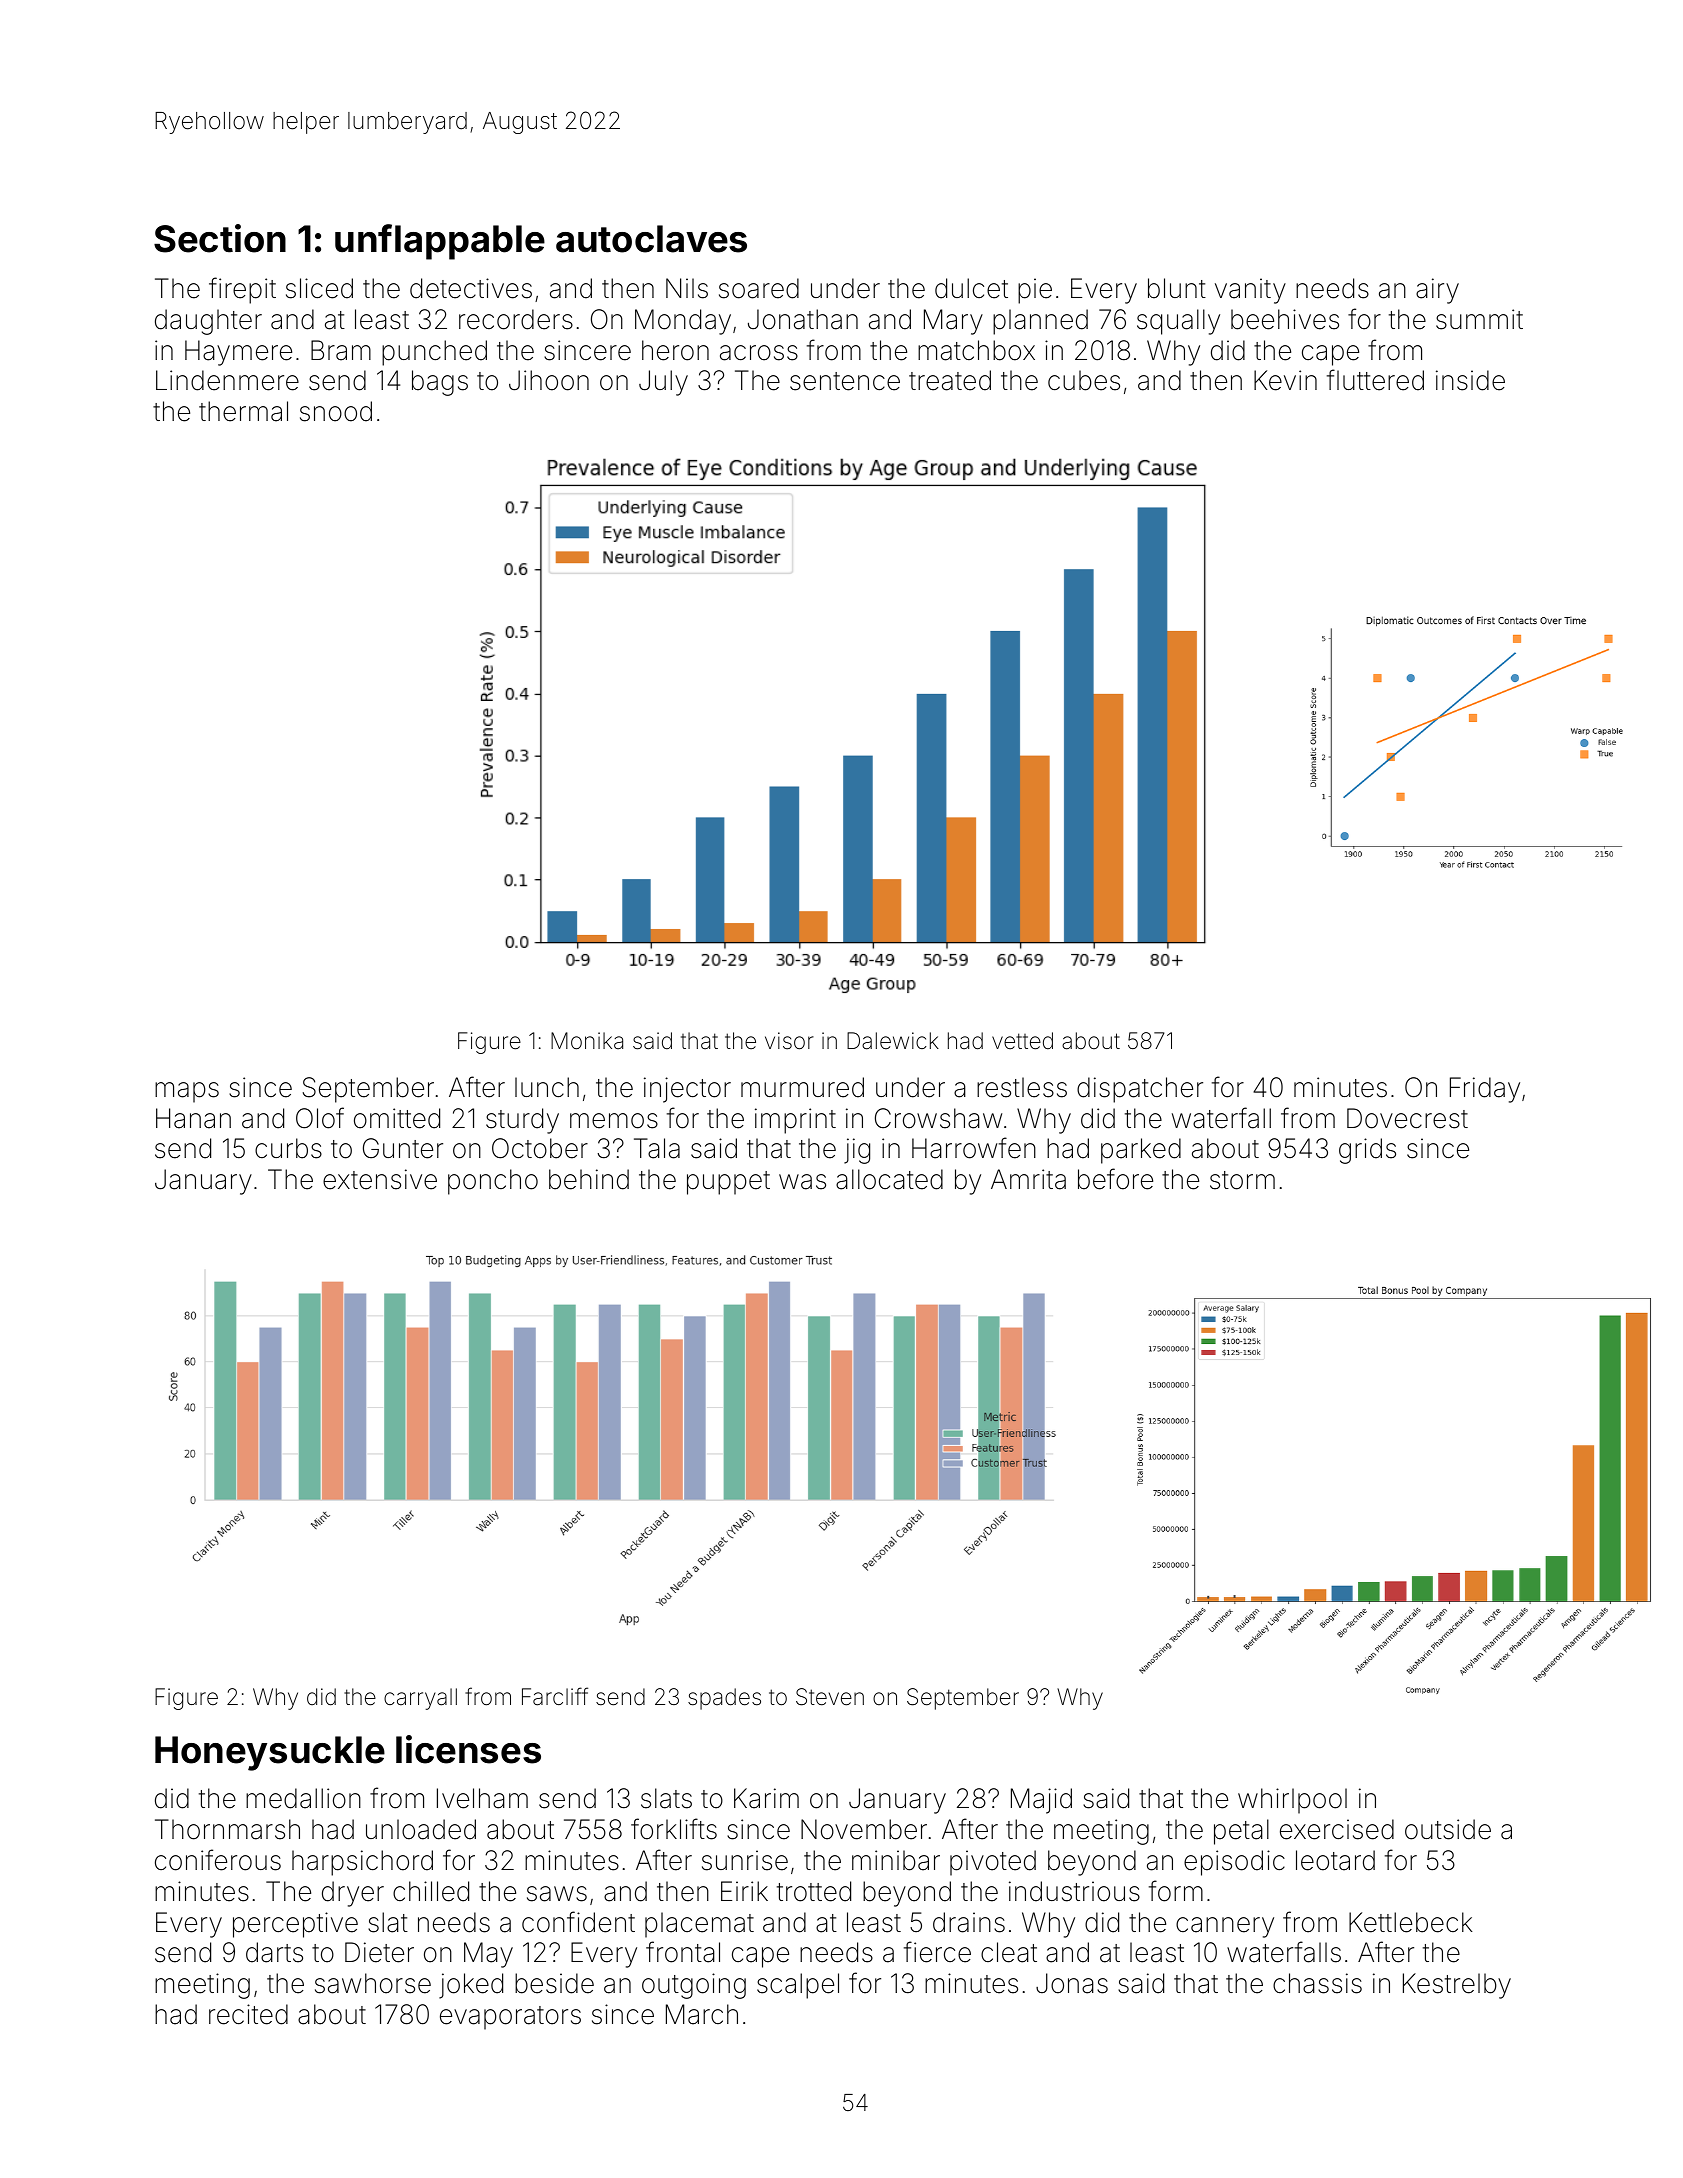 The width and height of the document is (1683, 2178). Describe the element at coordinates (1022, 1041) in the document. I see `vetted` at that location.
